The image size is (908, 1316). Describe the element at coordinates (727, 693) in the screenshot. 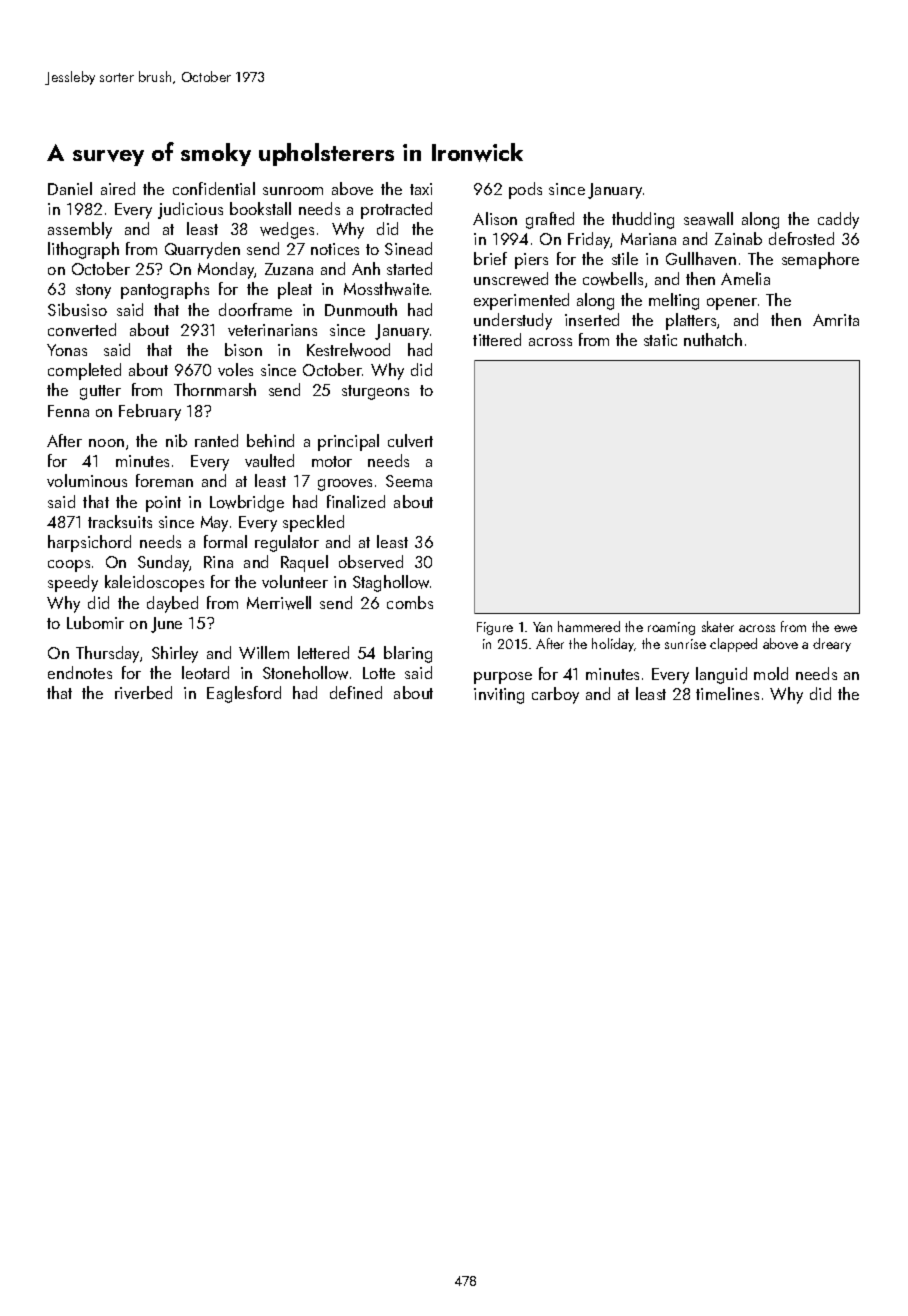

I see `timelines` at that location.
